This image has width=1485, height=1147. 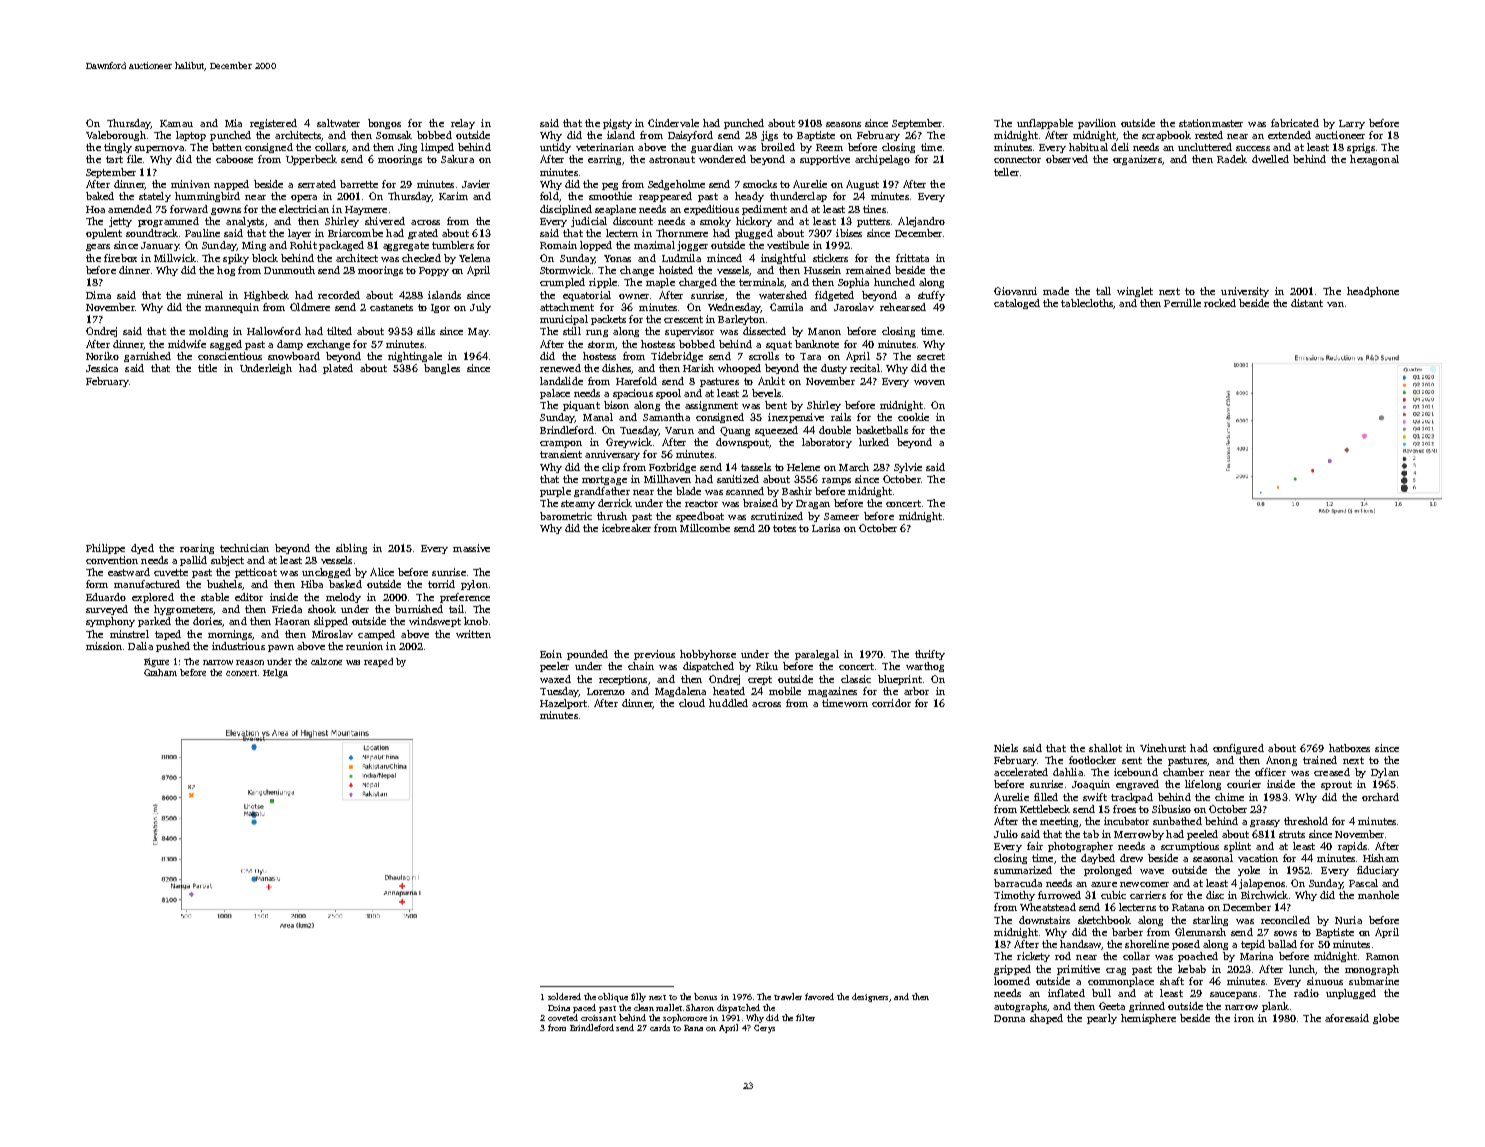 I want to click on Jaroslav, so click(x=854, y=307).
